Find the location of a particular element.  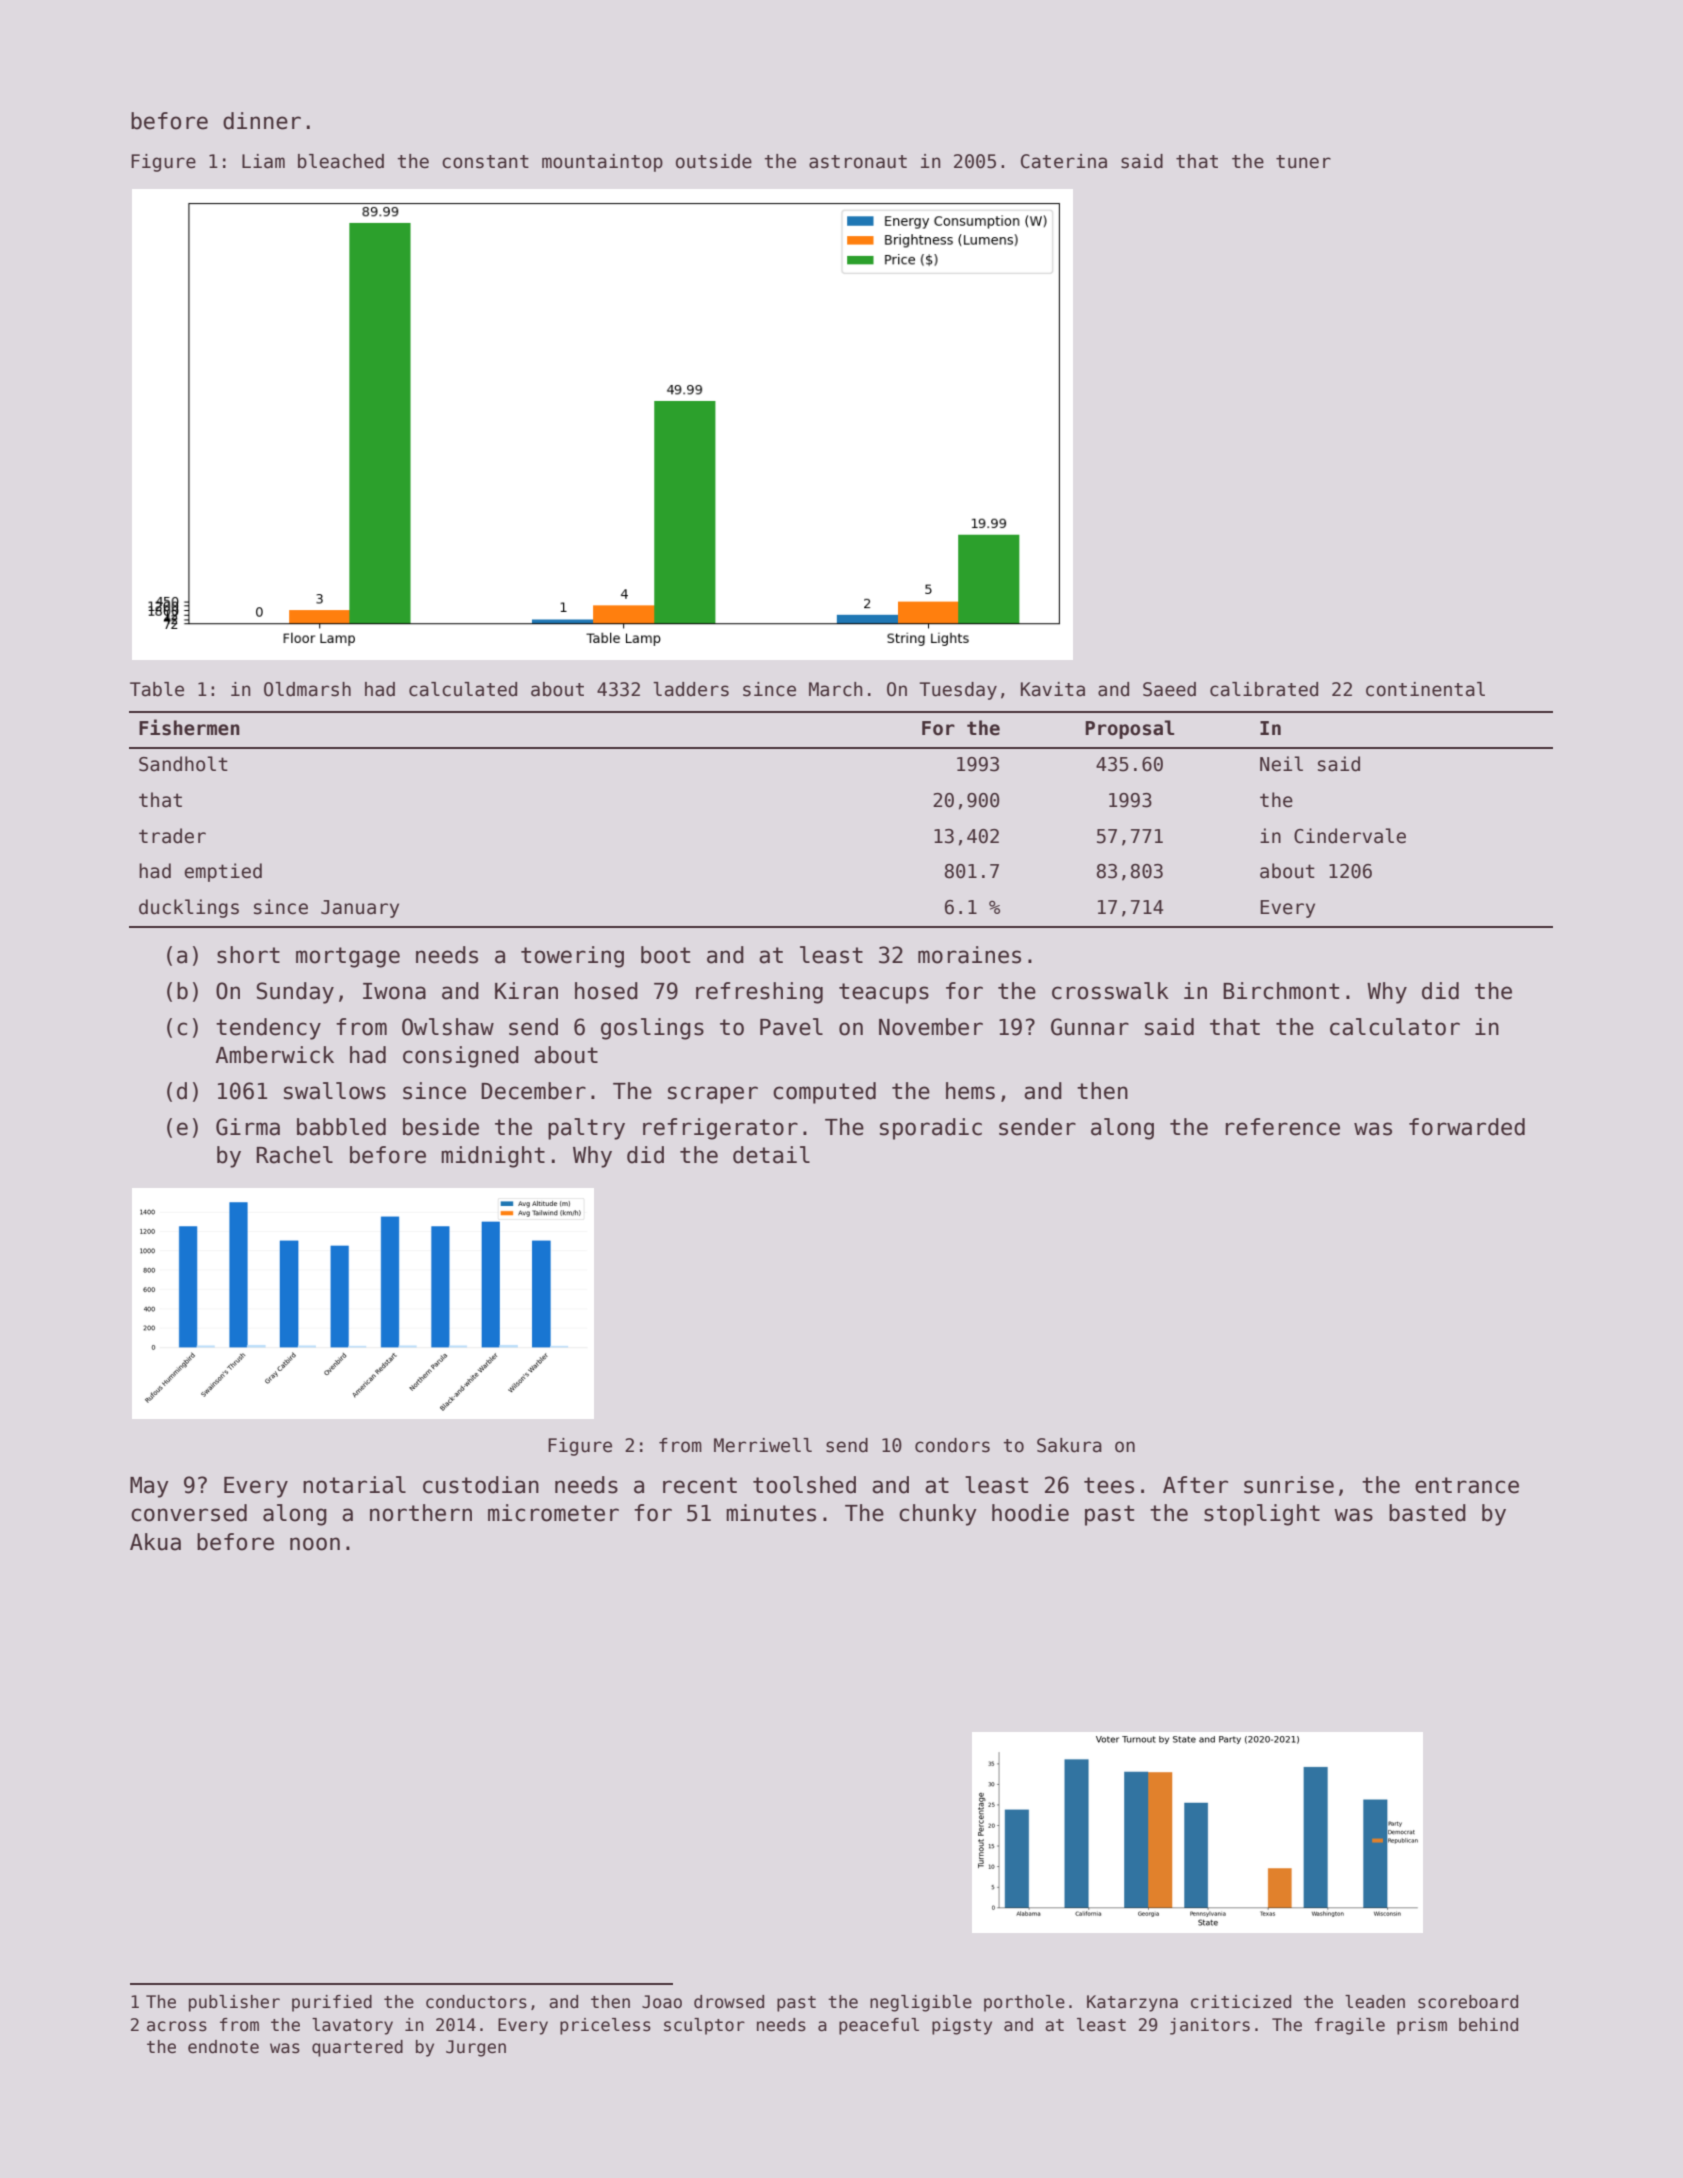

ladders is located at coordinates (691, 689).
